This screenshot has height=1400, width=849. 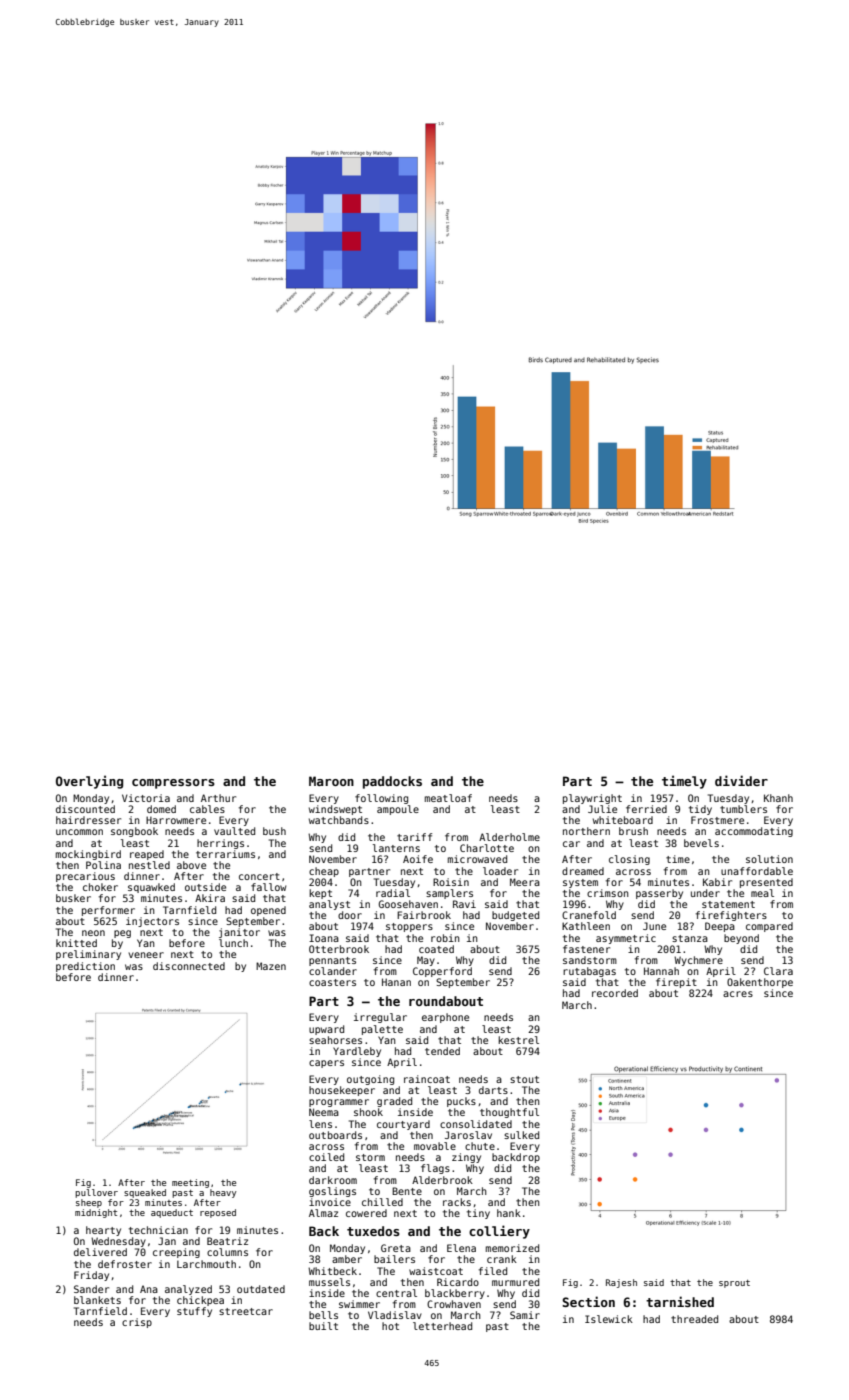 I want to click on meeting, so click(x=190, y=1183).
